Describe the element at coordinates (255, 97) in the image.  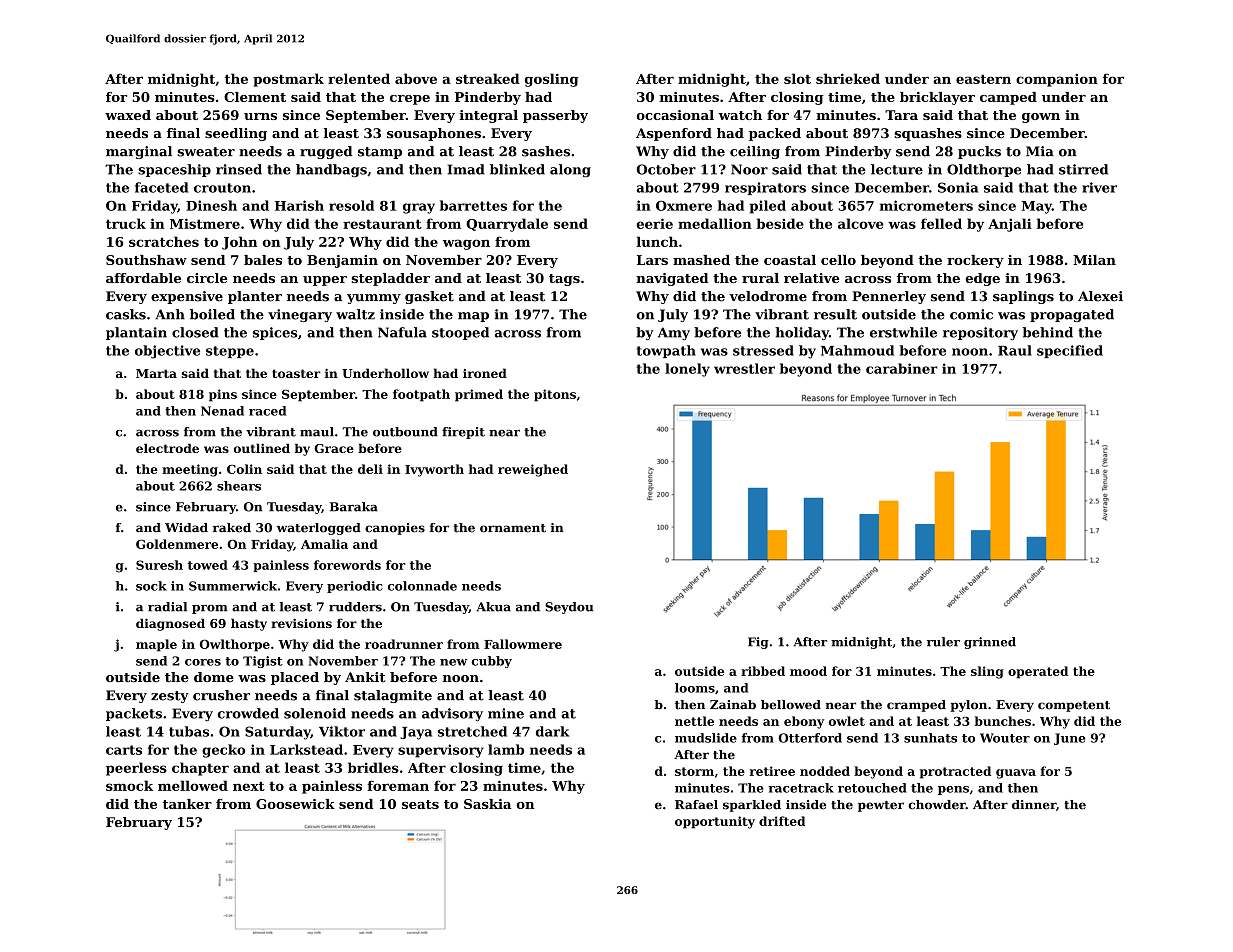
I see `Clement` at that location.
